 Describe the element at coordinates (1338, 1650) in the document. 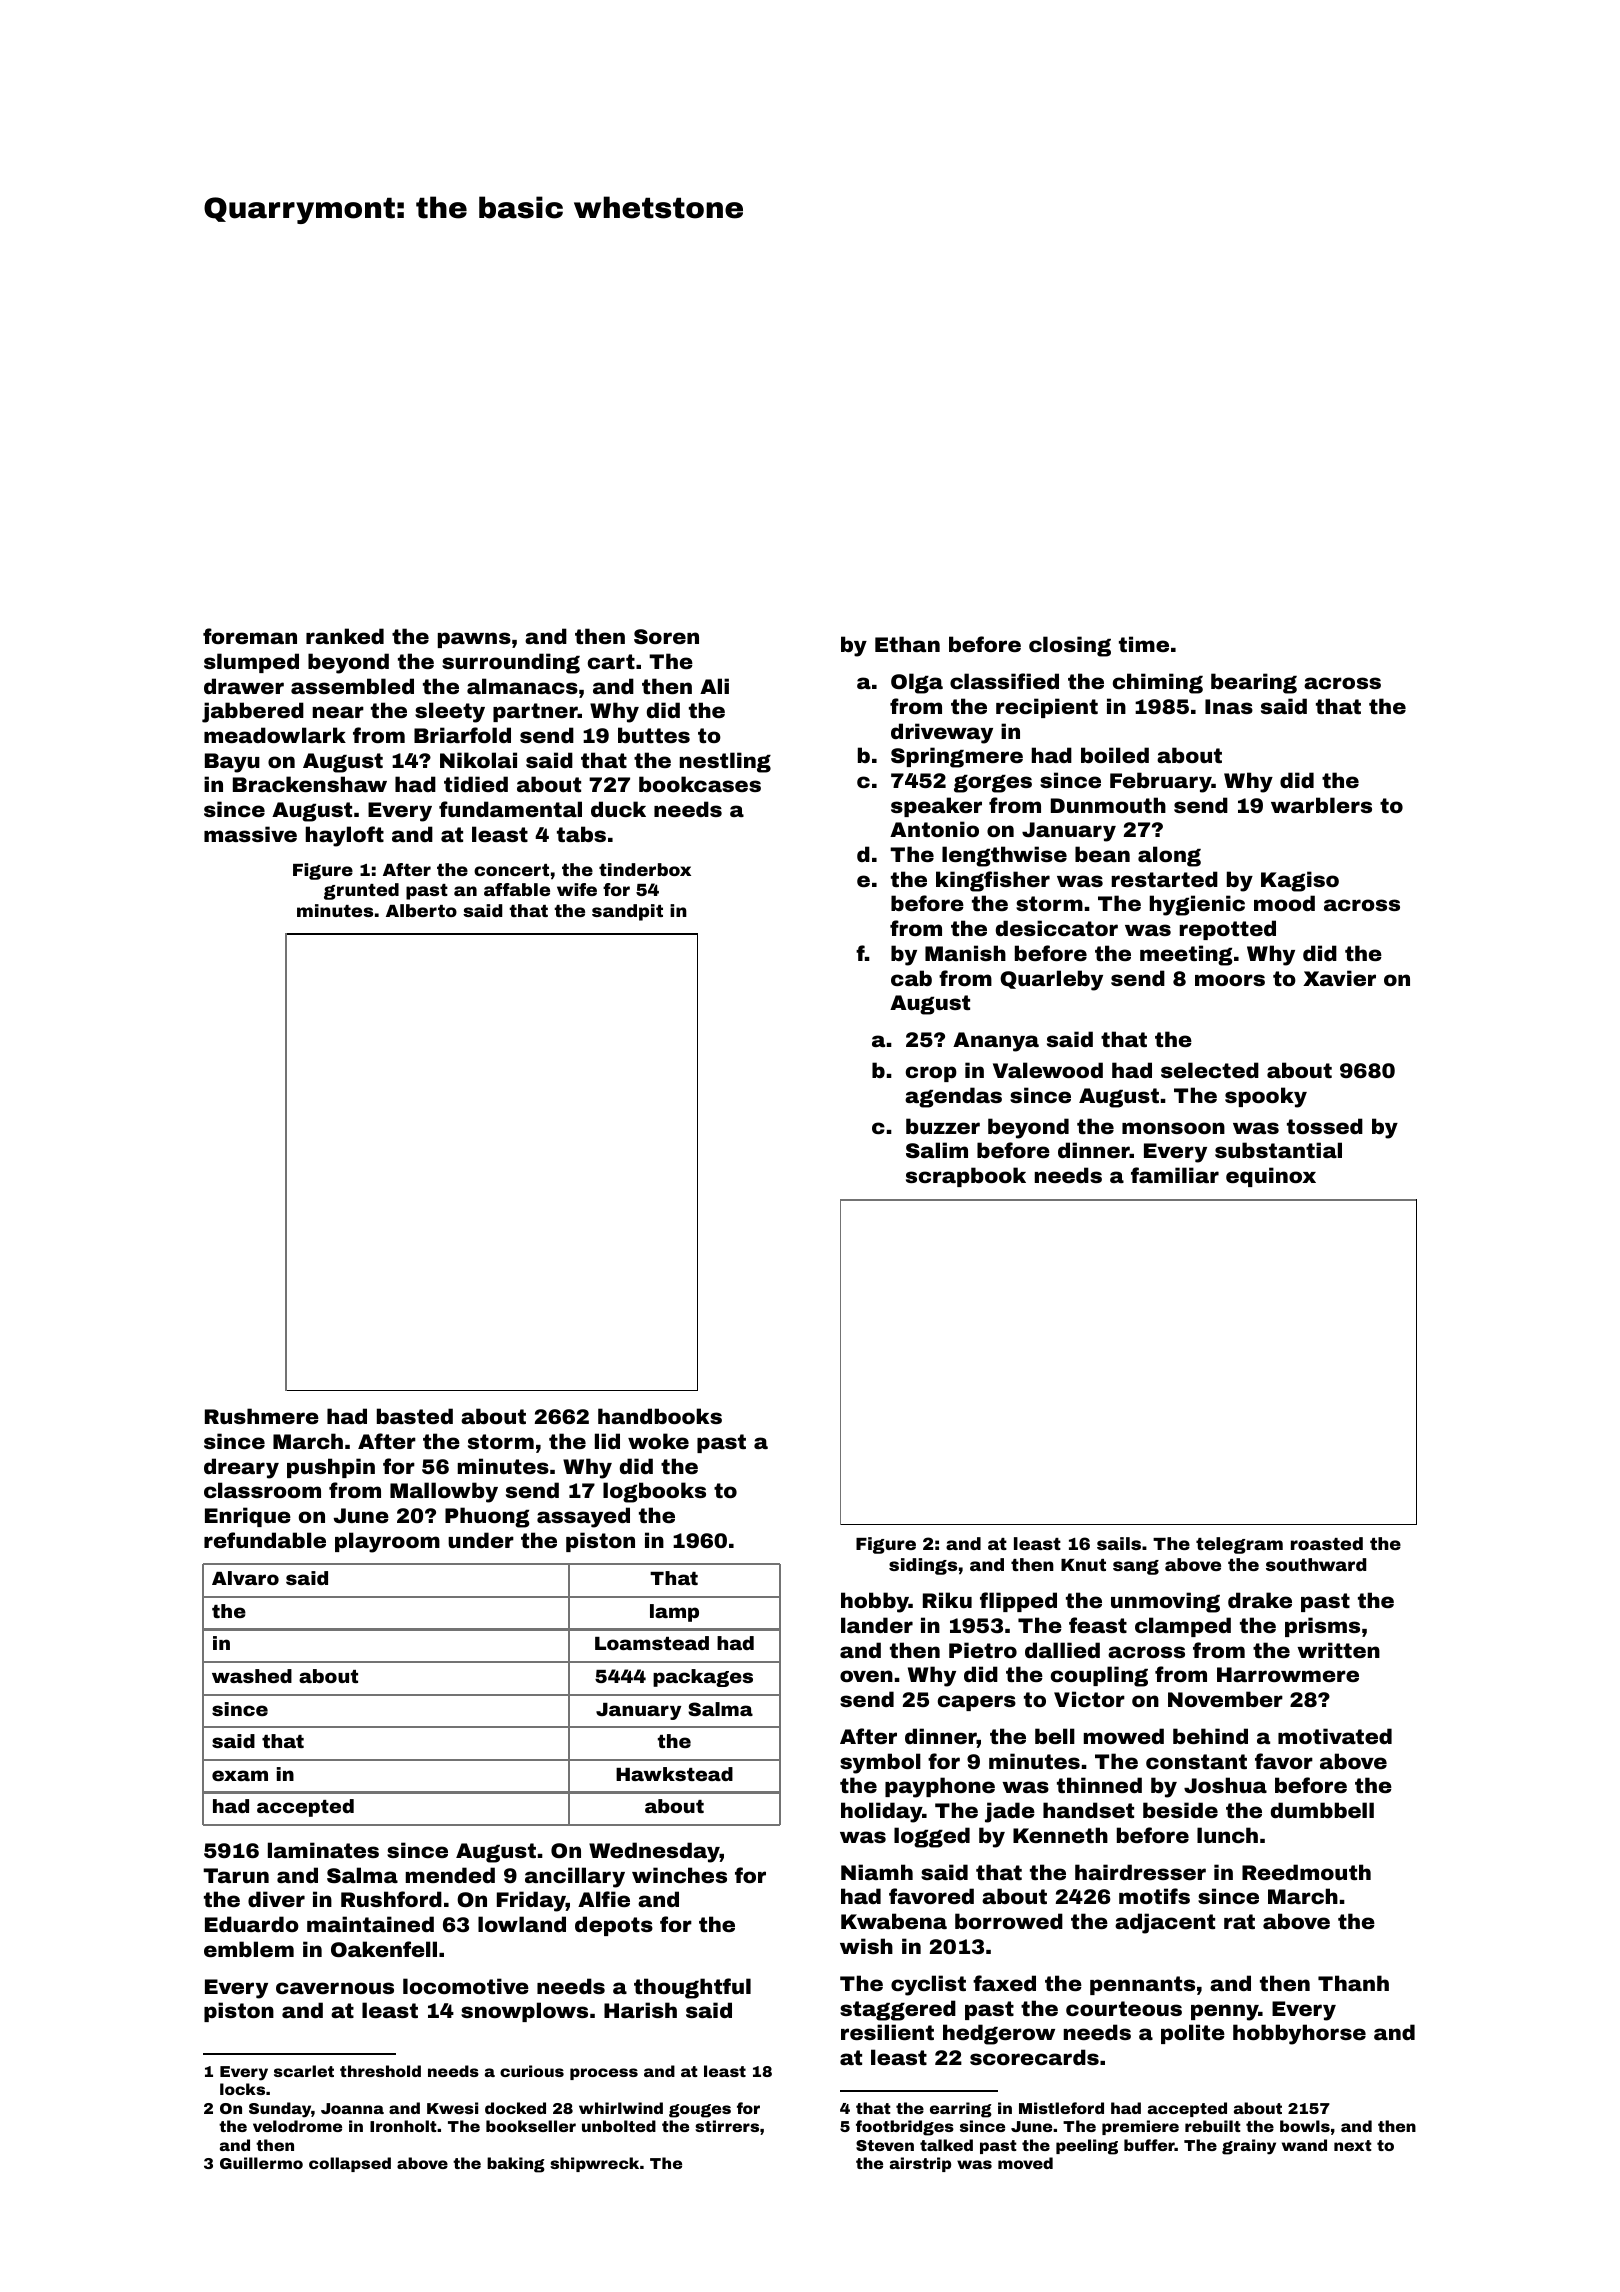

I see `written` at that location.
